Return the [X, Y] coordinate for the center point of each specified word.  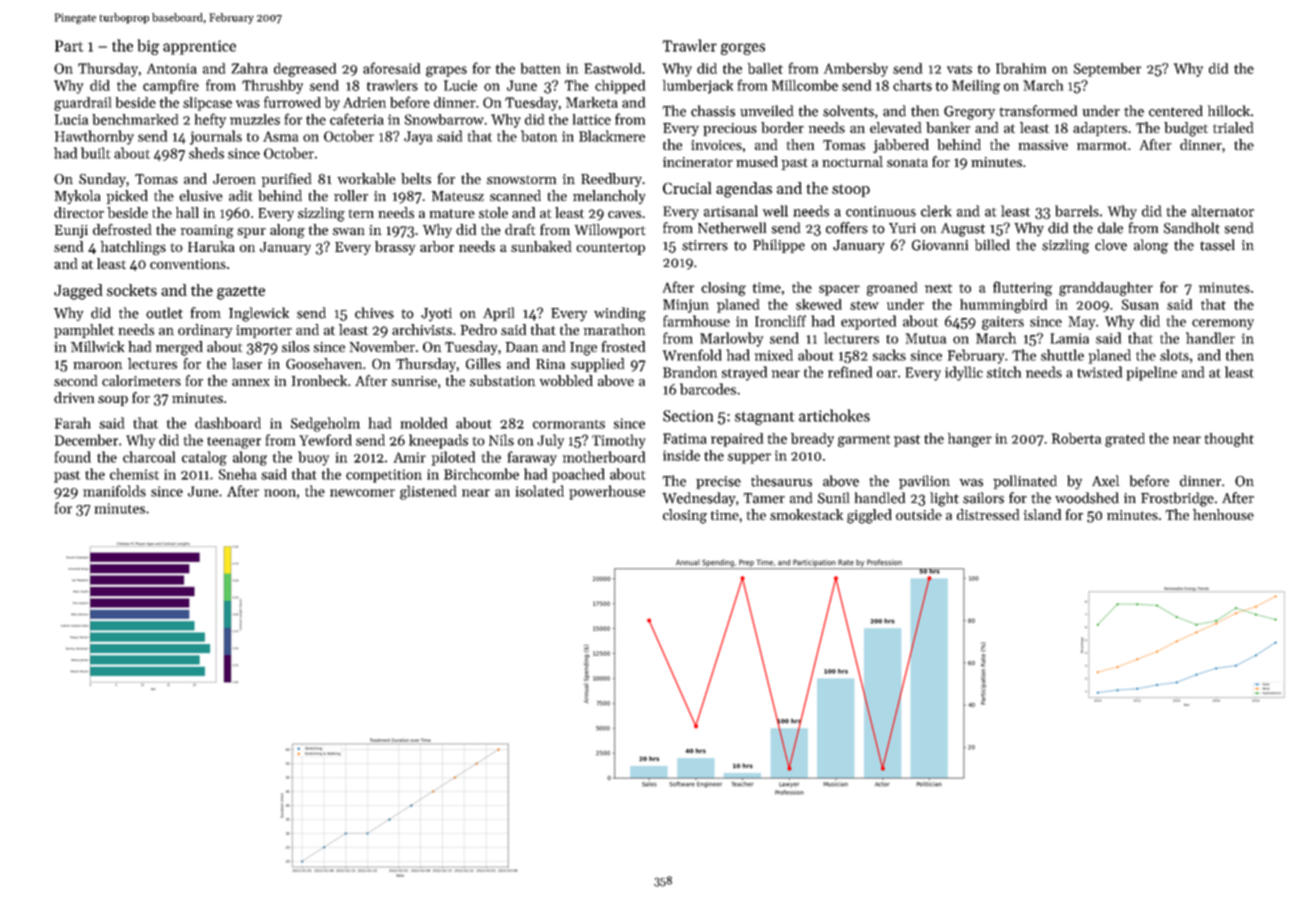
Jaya [418, 138]
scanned [515, 195]
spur [251, 233]
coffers [847, 228]
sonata [907, 162]
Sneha [238, 474]
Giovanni [940, 245]
